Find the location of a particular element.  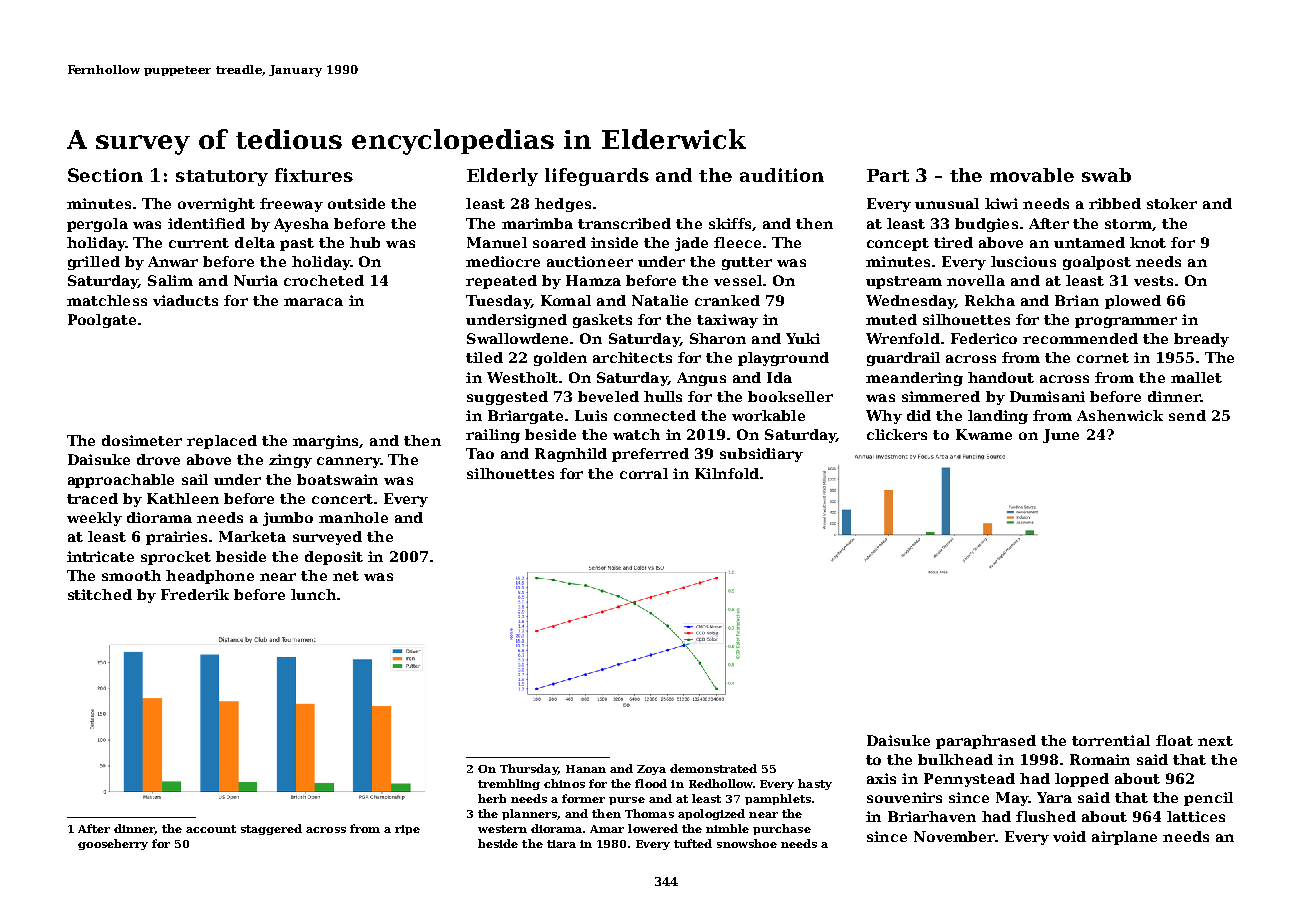

lunch is located at coordinates (313, 594).
